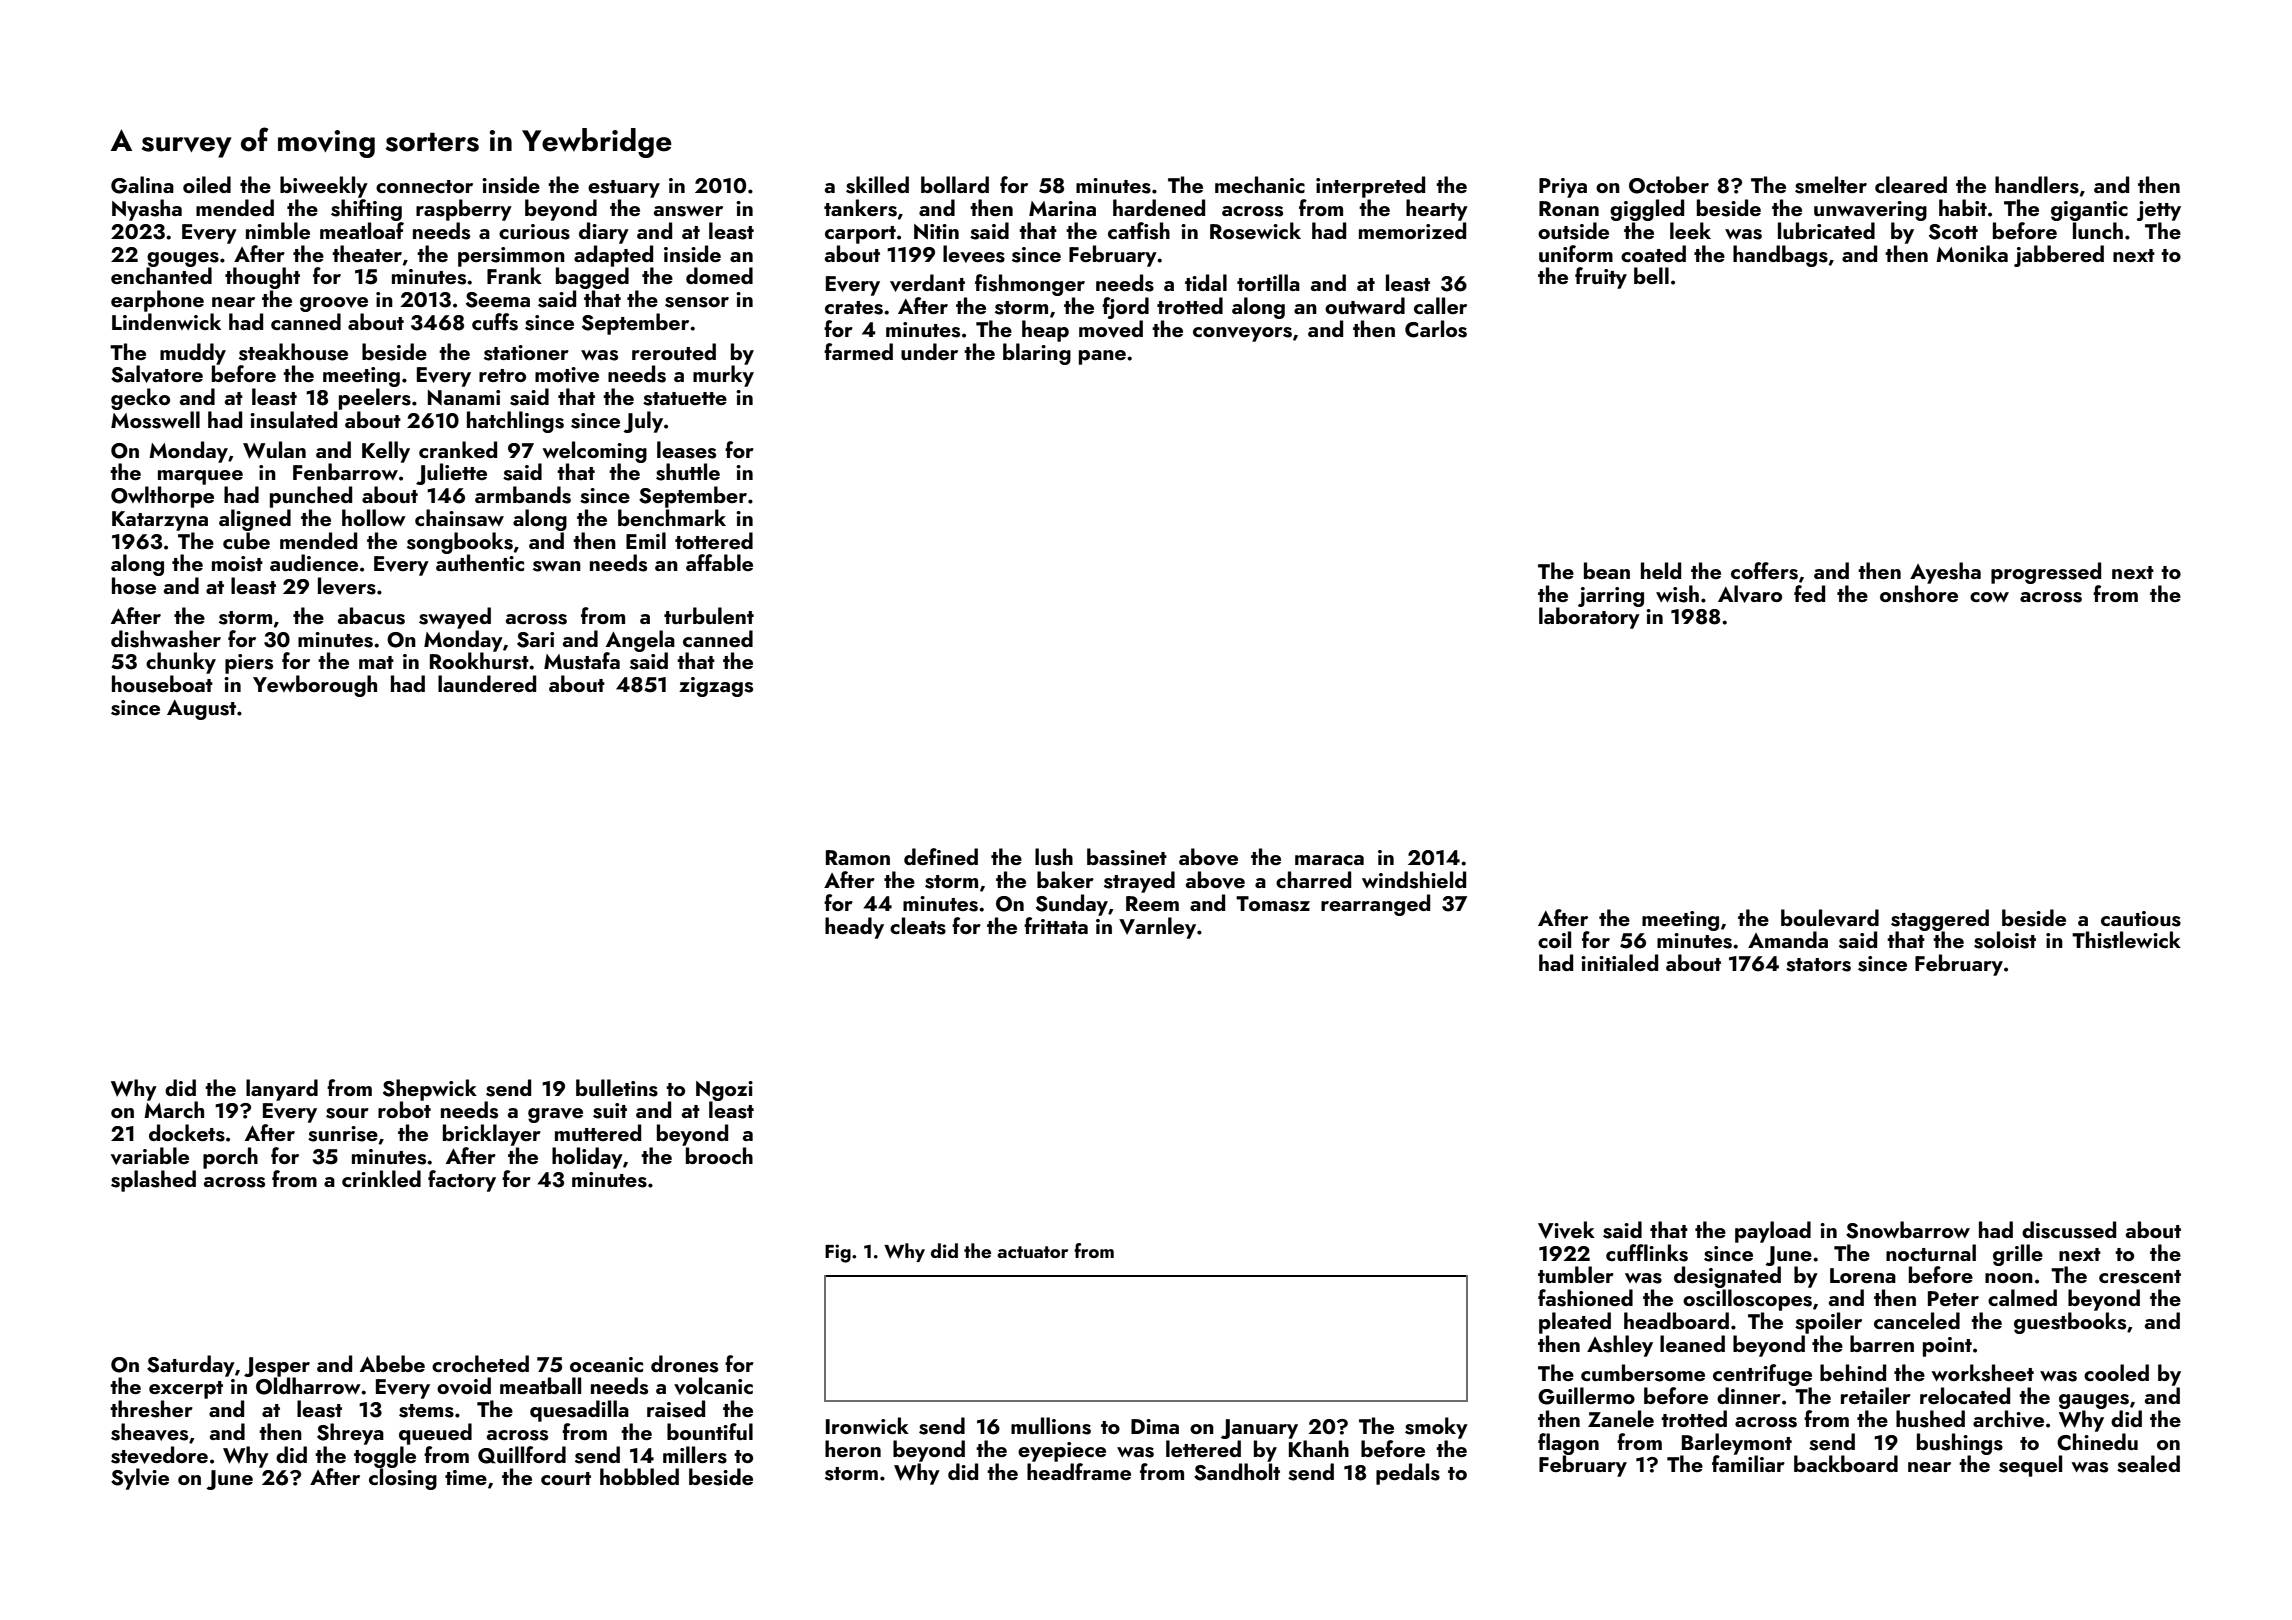  Describe the element at coordinates (2069, 1230) in the screenshot. I see `discussed` at that location.
